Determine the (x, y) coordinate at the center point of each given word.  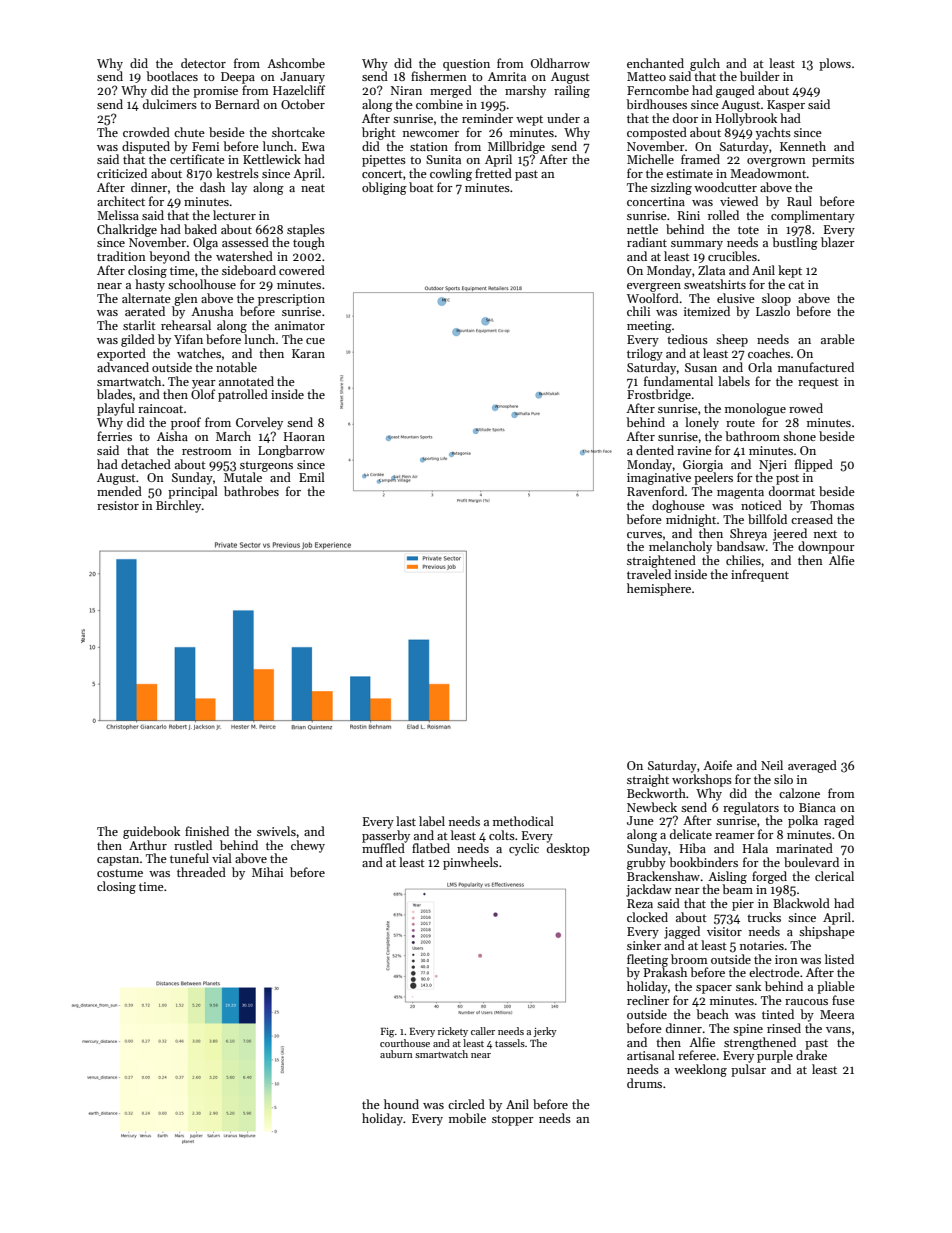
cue (315, 341)
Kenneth (803, 146)
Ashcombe (296, 63)
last (406, 821)
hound (401, 1104)
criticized (122, 173)
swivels (276, 831)
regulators (751, 808)
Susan (701, 367)
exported (121, 354)
